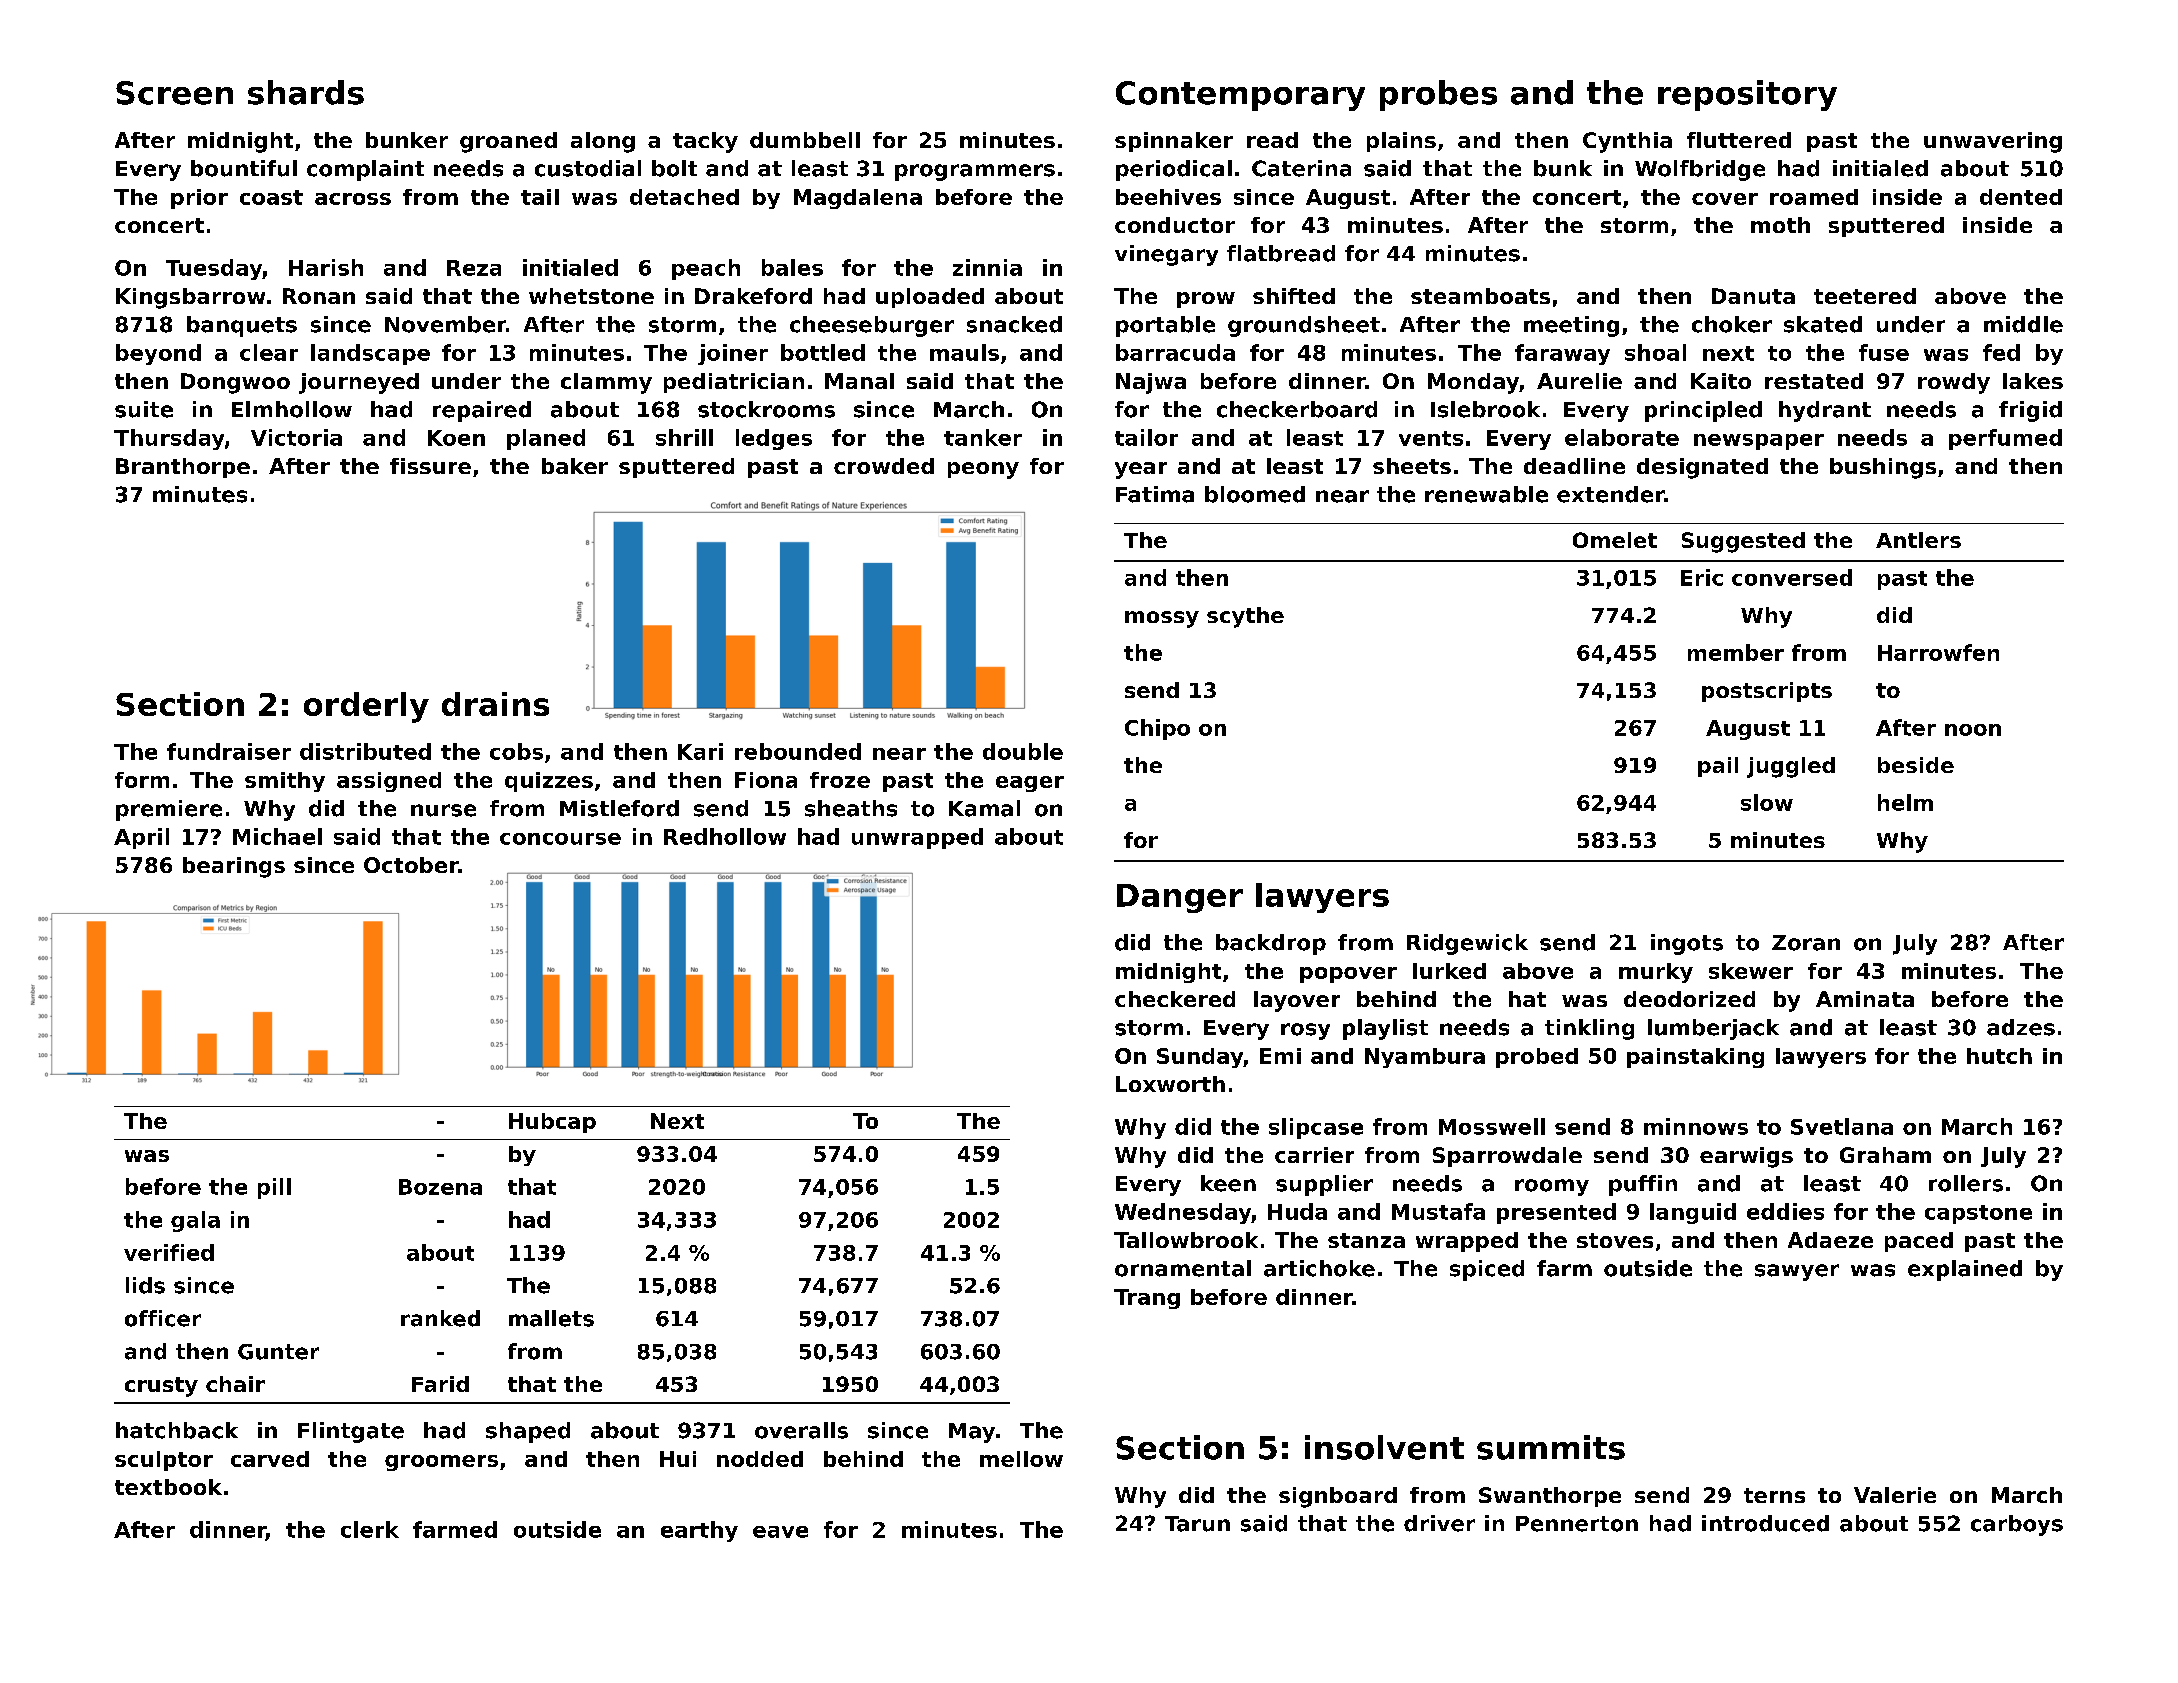 This image has height=1683, width=2178. I want to click on concourse, so click(560, 839).
